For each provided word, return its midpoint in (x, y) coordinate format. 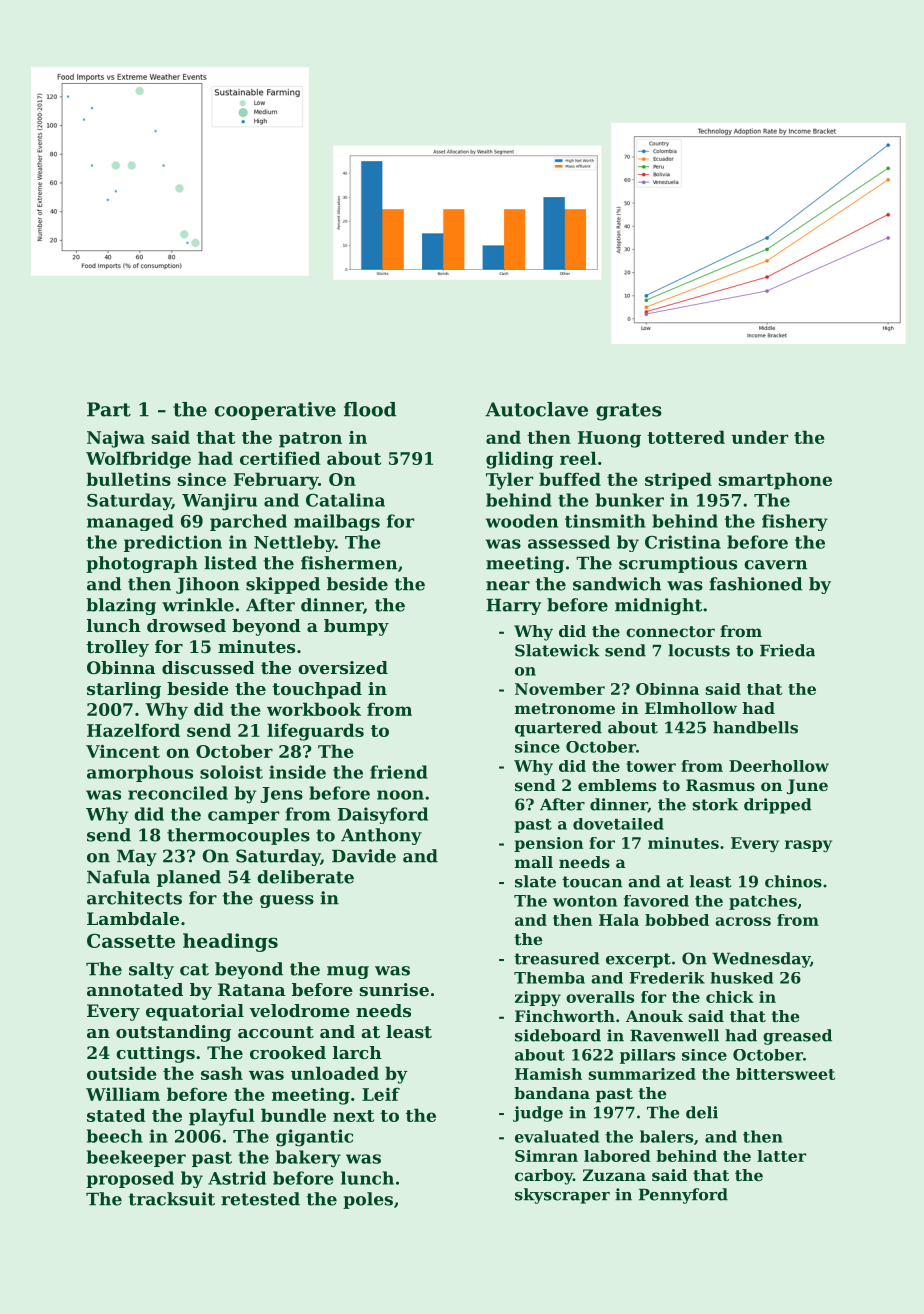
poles (368, 1200)
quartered (558, 729)
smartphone (775, 481)
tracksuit (172, 1199)
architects (134, 898)
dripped (778, 806)
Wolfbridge (138, 460)
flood (370, 409)
